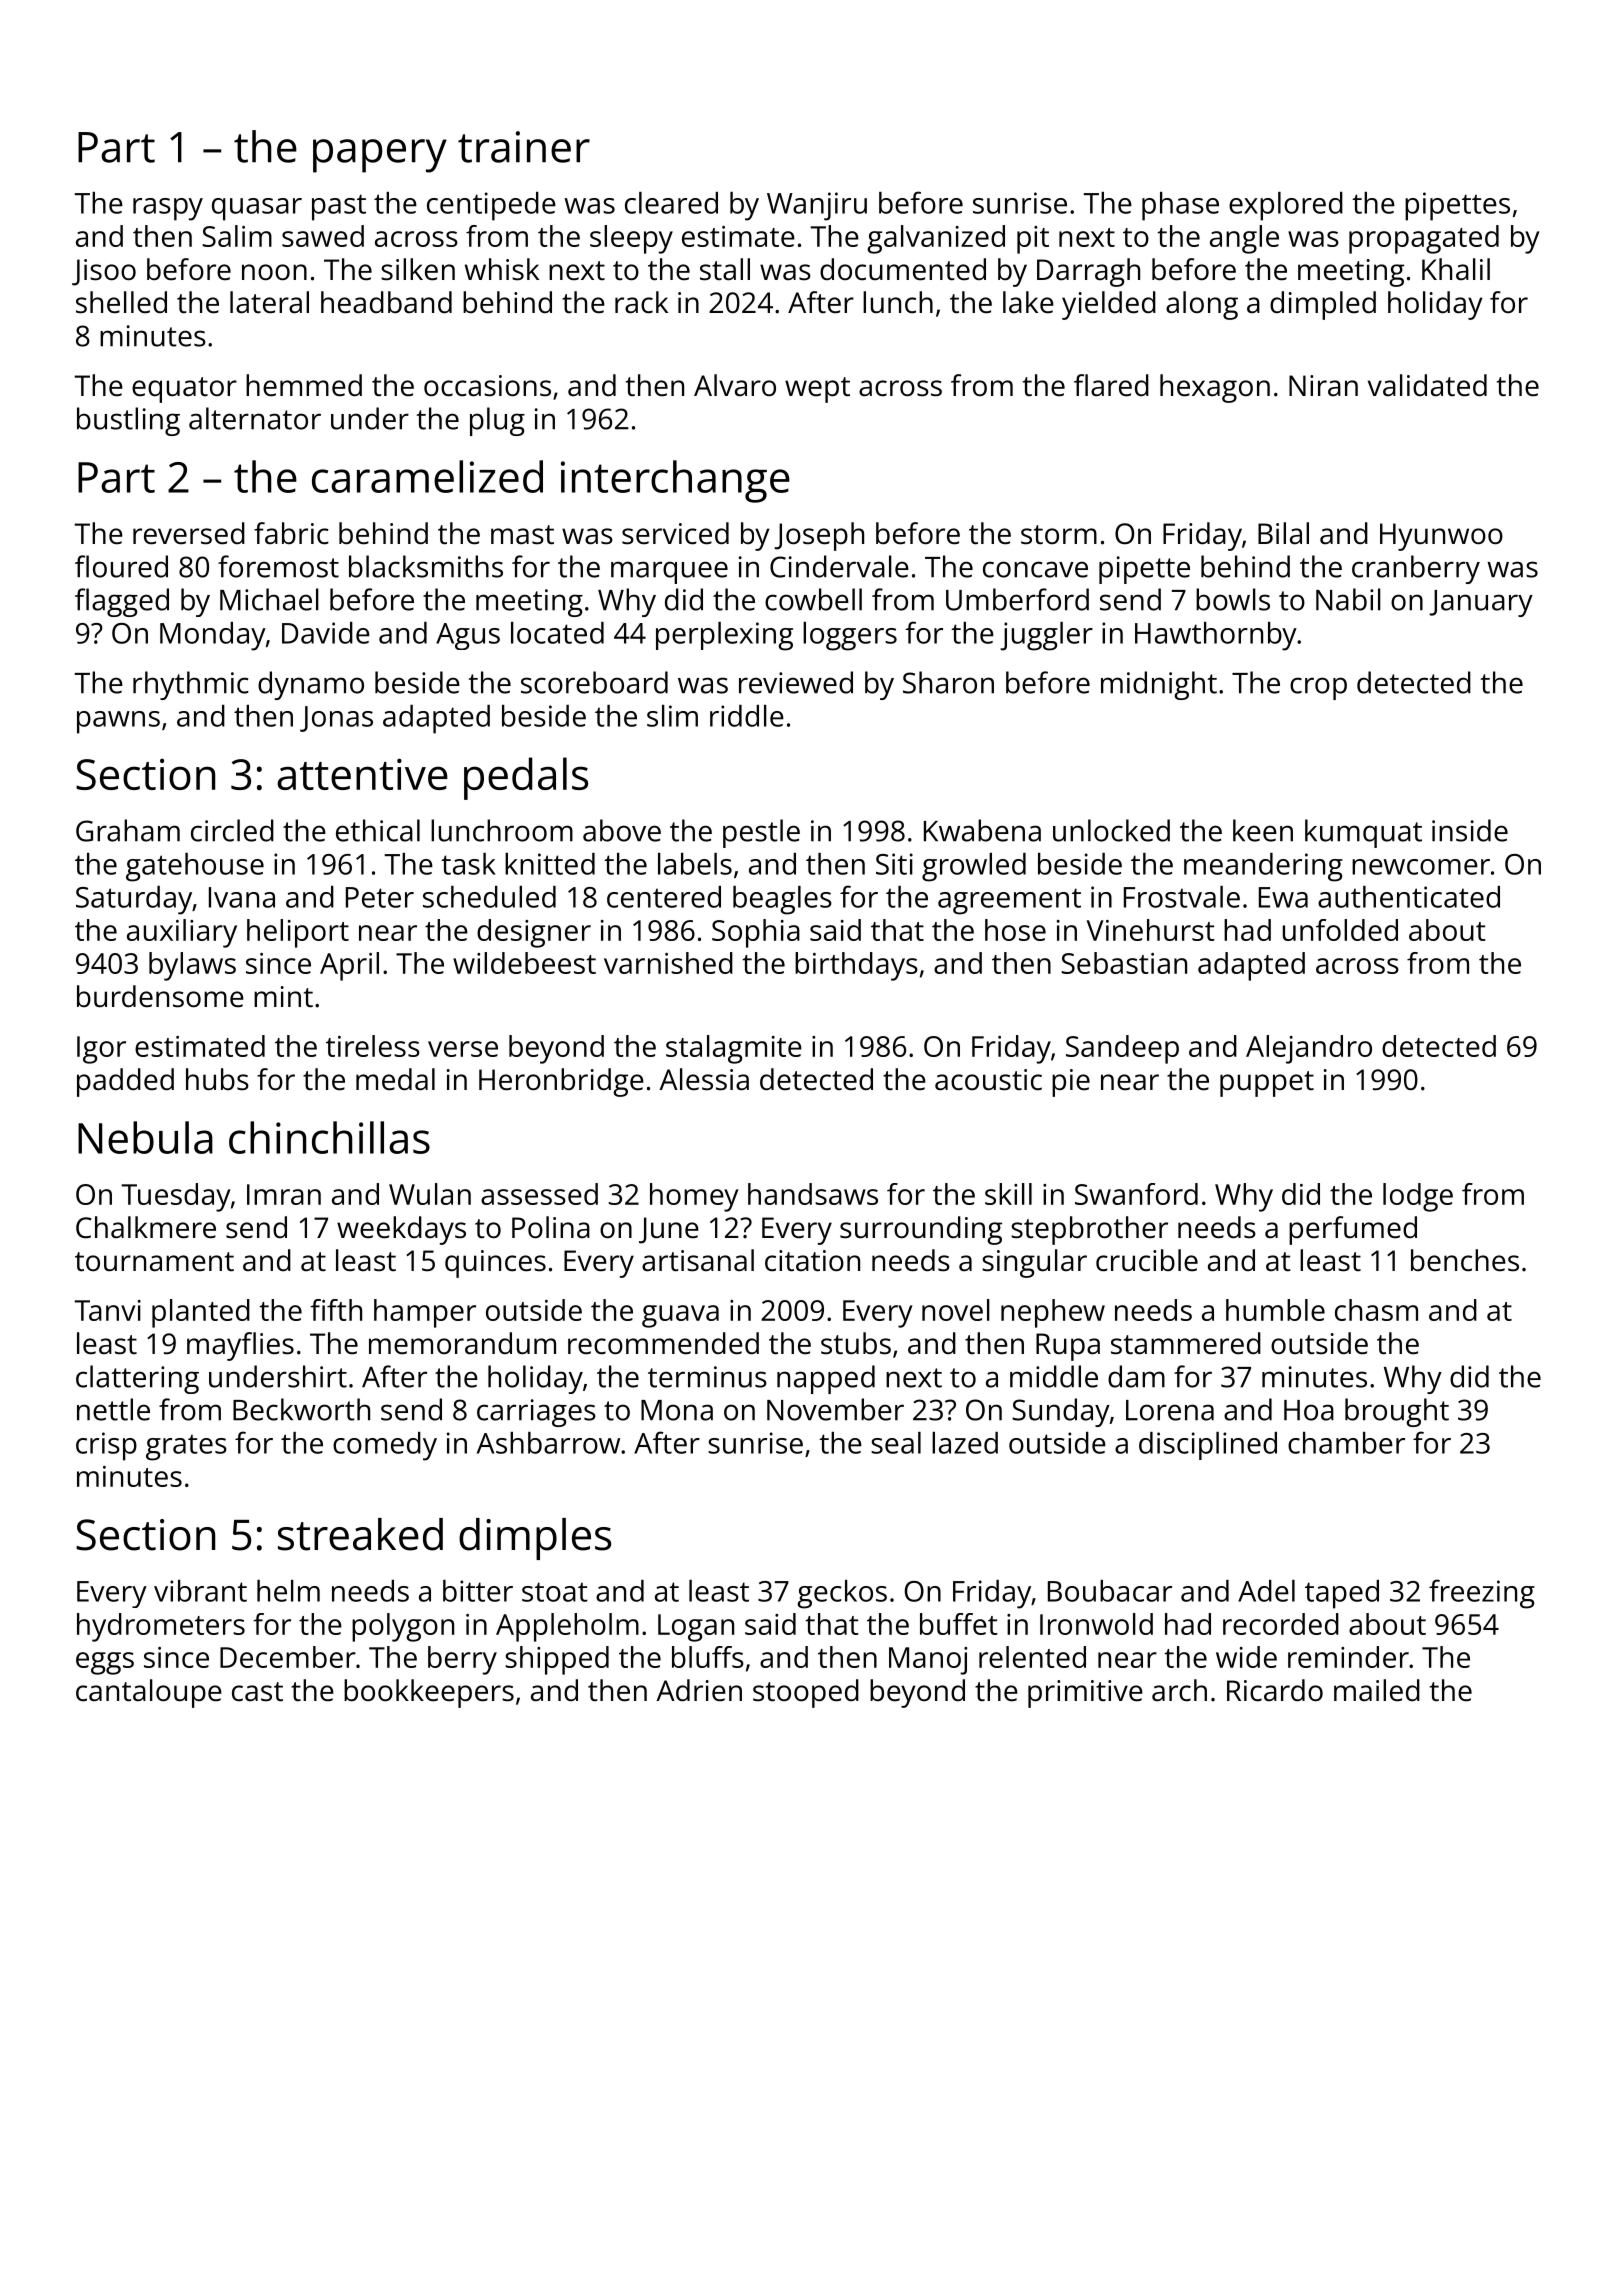 This screenshot has height=2292, width=1620. Describe the element at coordinates (257, 1692) in the screenshot. I see `cast` at that location.
